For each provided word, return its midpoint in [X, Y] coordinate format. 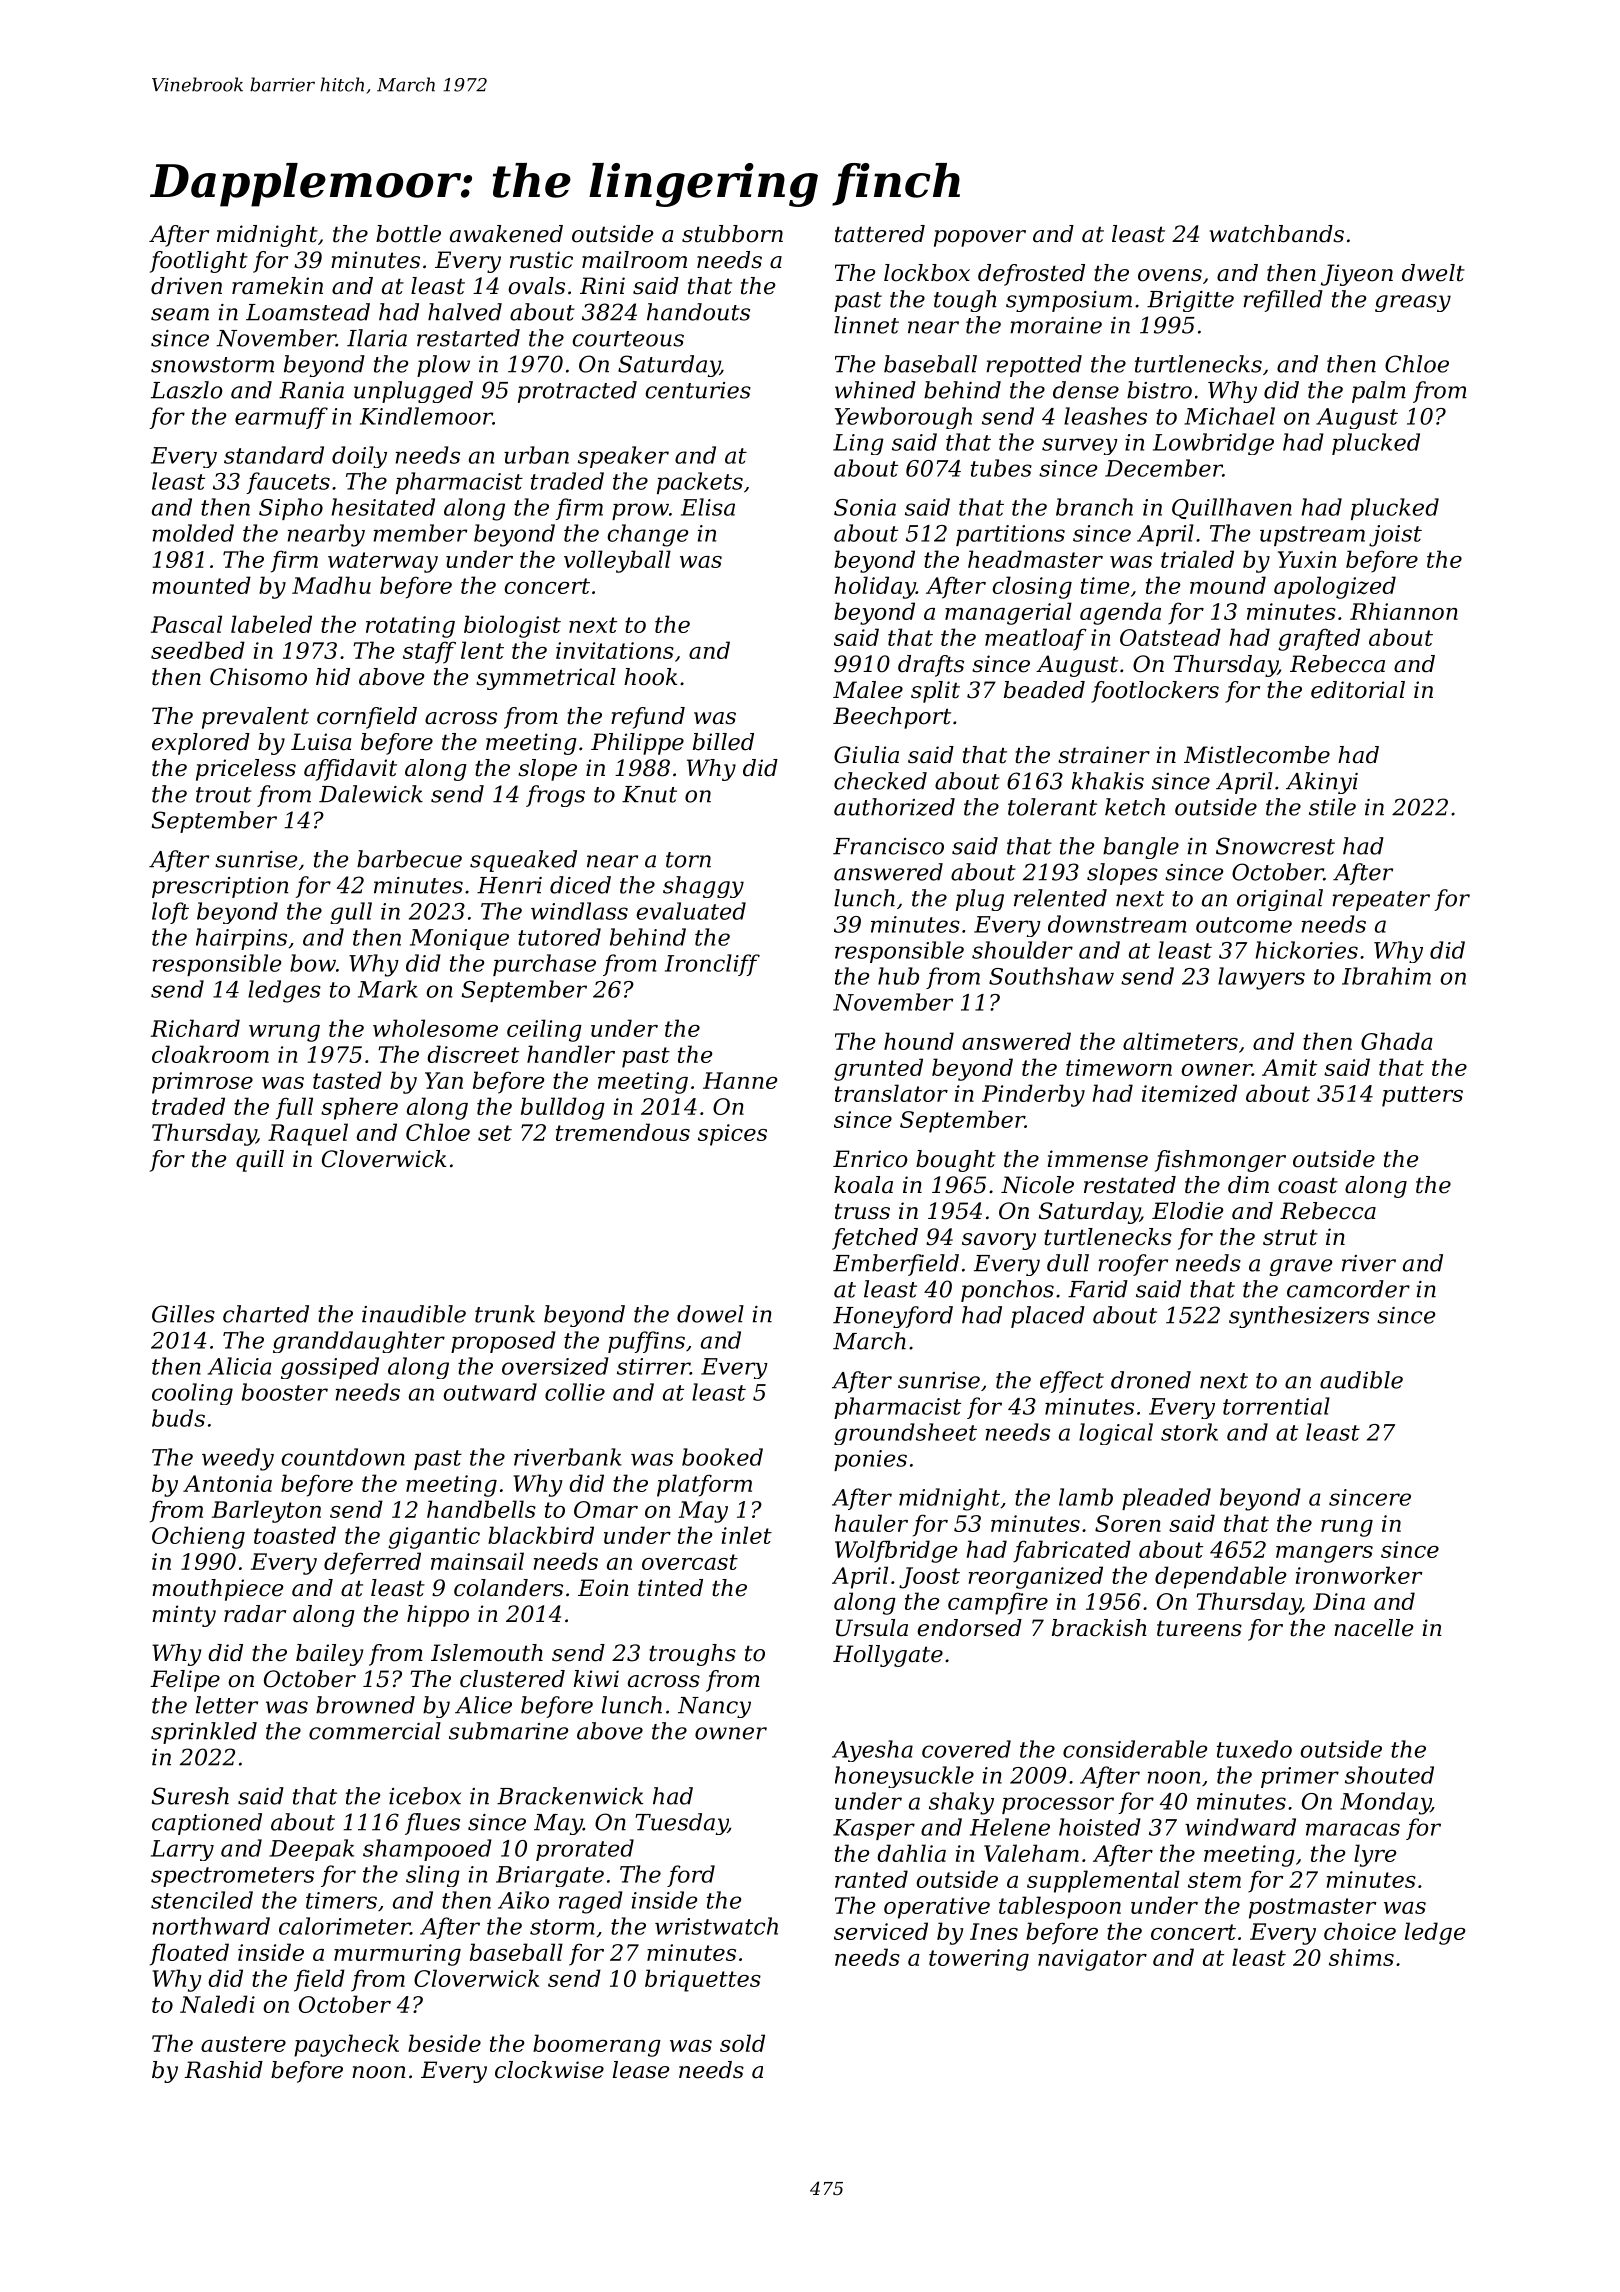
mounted [201, 585]
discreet [473, 1054]
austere [243, 2044]
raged [591, 1902]
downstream [1117, 924]
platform [704, 1485]
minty [184, 1616]
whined [875, 390]
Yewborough [903, 418]
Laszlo [187, 390]
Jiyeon [1357, 275]
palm [1379, 392]
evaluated [691, 911]
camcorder [1348, 1289]
